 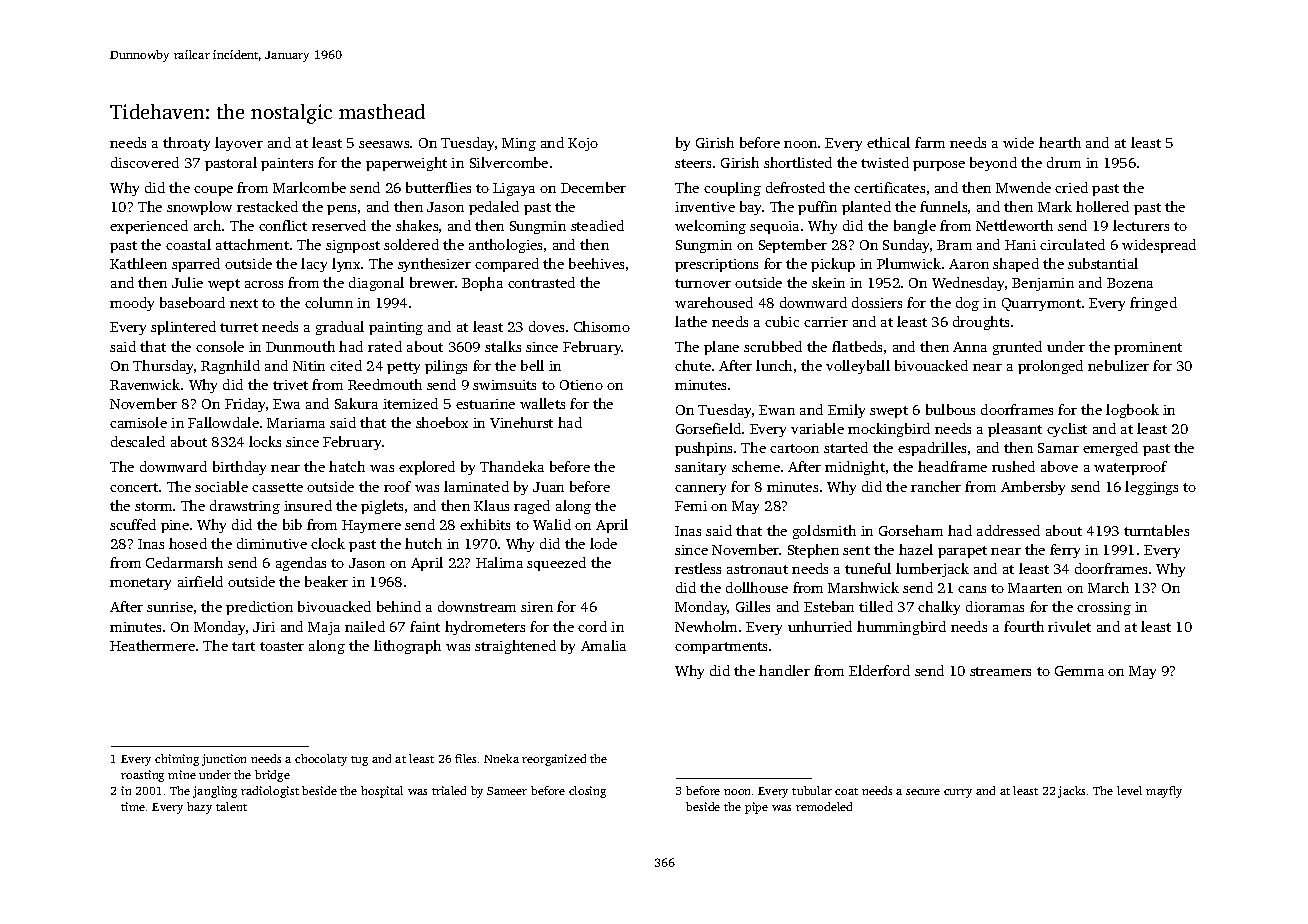 I want to click on airfield, so click(x=200, y=581).
